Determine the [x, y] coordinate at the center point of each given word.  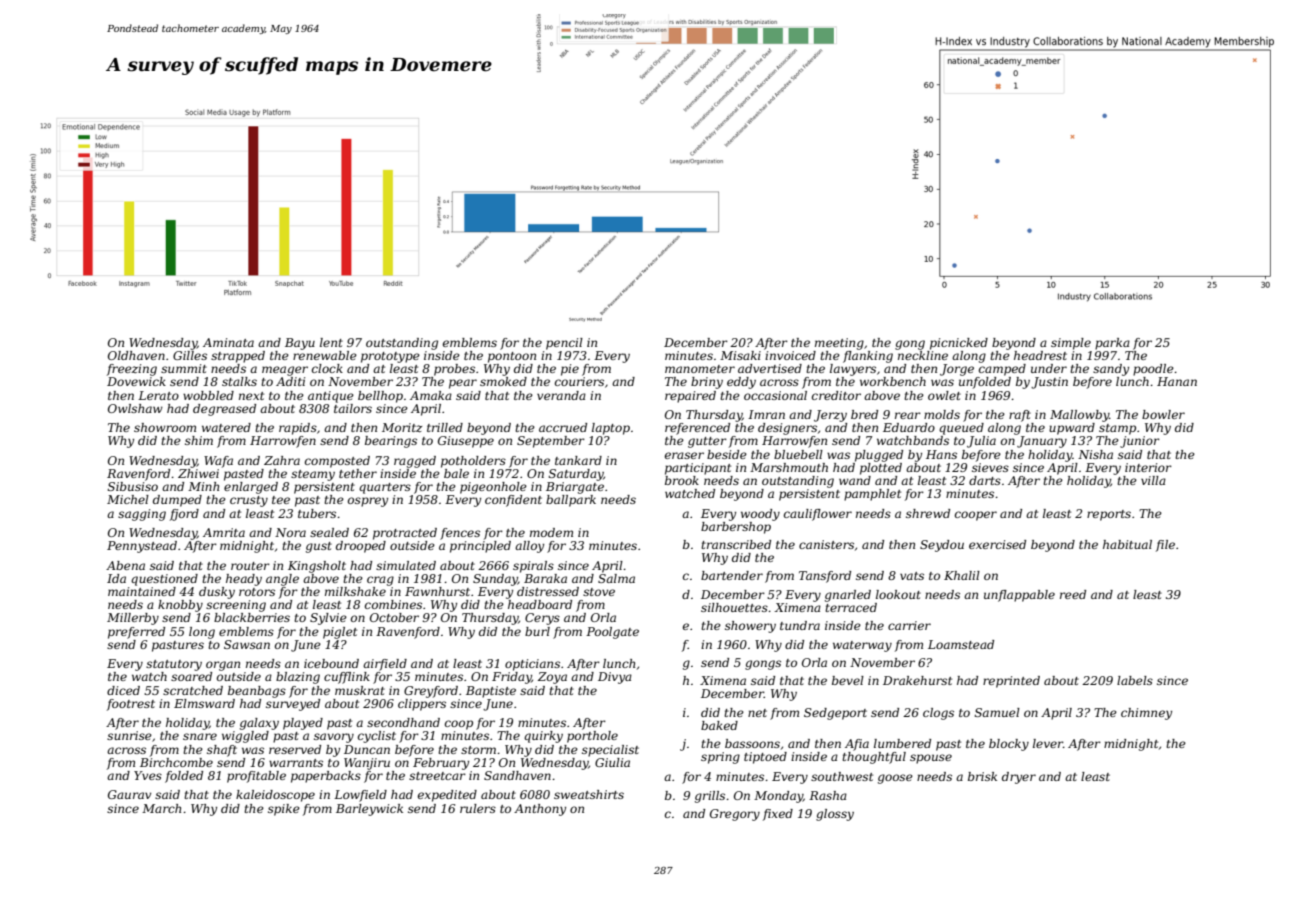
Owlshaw [135, 408]
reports [1109, 515]
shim [199, 440]
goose [895, 779]
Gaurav [129, 794]
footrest [131, 705]
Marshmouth [789, 467]
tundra [800, 625]
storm [478, 750]
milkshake [355, 591]
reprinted [1011, 682]
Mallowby [1079, 416]
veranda [561, 395]
